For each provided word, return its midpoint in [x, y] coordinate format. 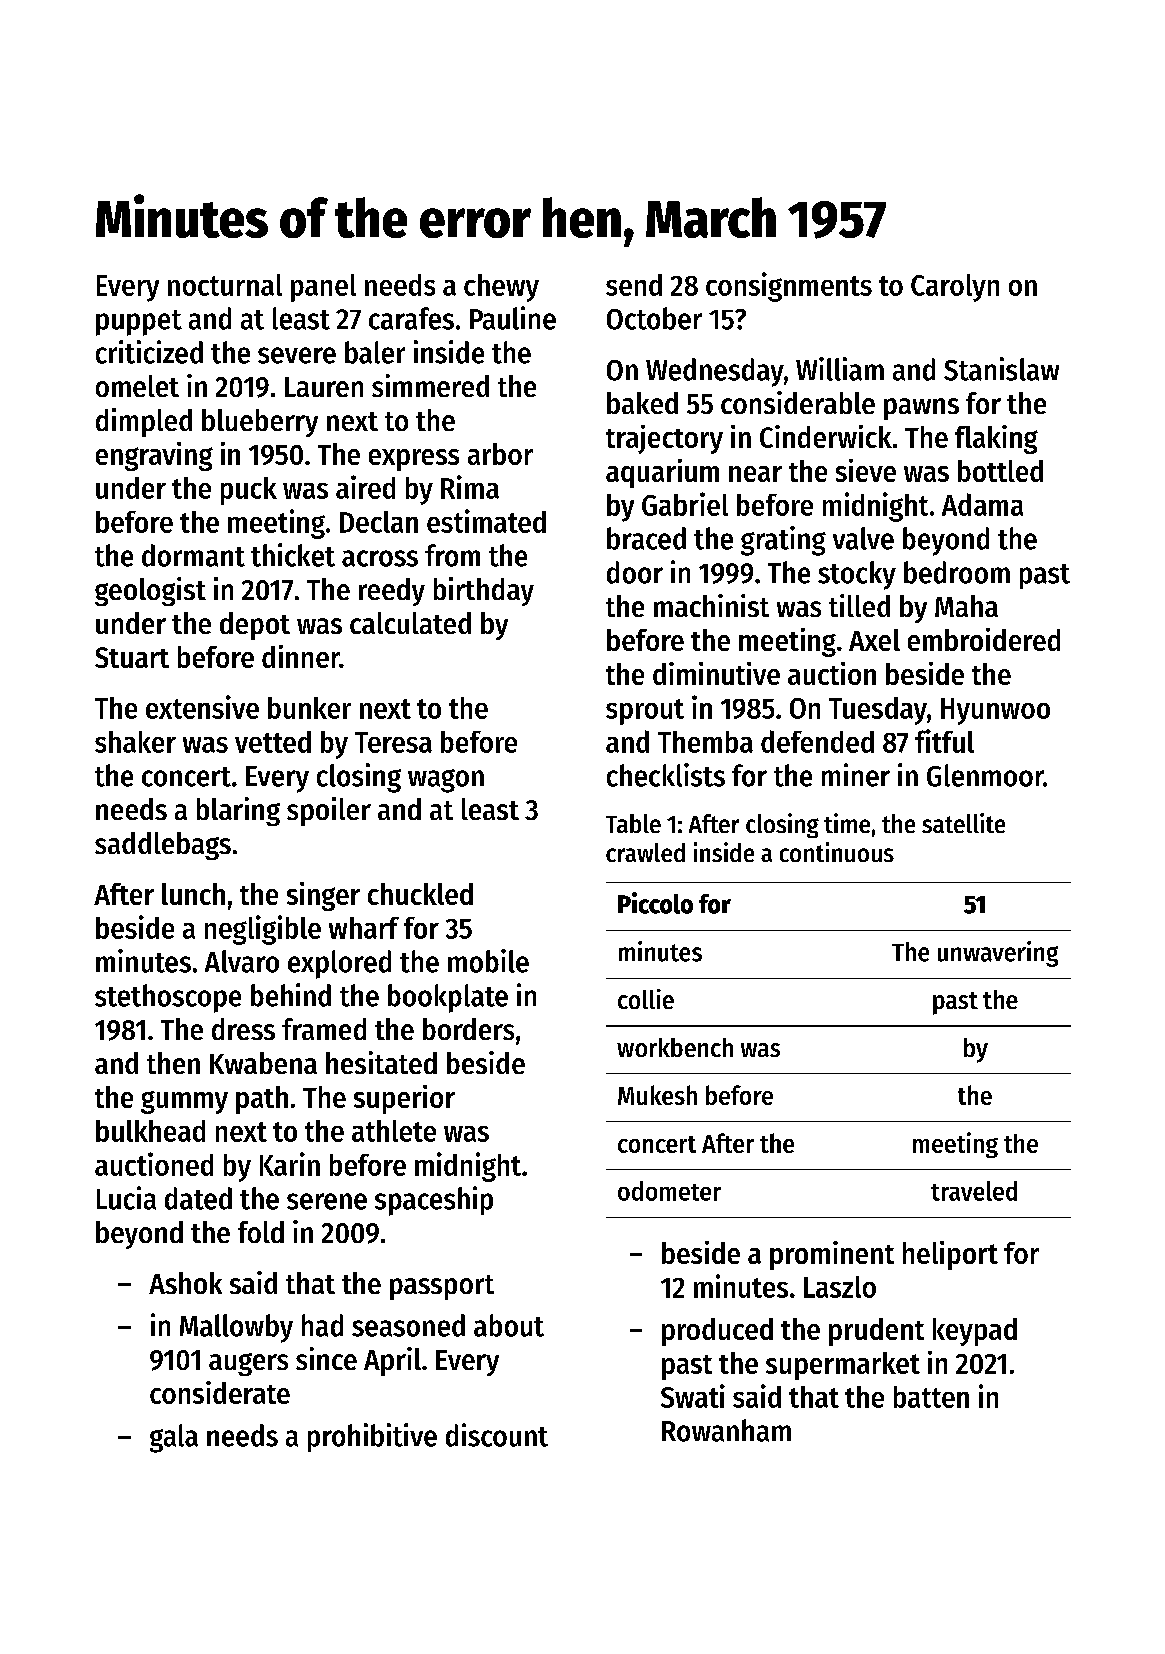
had [322, 1325]
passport [442, 1287]
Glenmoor [985, 775]
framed [324, 1029]
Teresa [393, 742]
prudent [876, 1332]
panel [323, 288]
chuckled [420, 894]
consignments [789, 287]
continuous [837, 852]
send [634, 285]
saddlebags [163, 846]
